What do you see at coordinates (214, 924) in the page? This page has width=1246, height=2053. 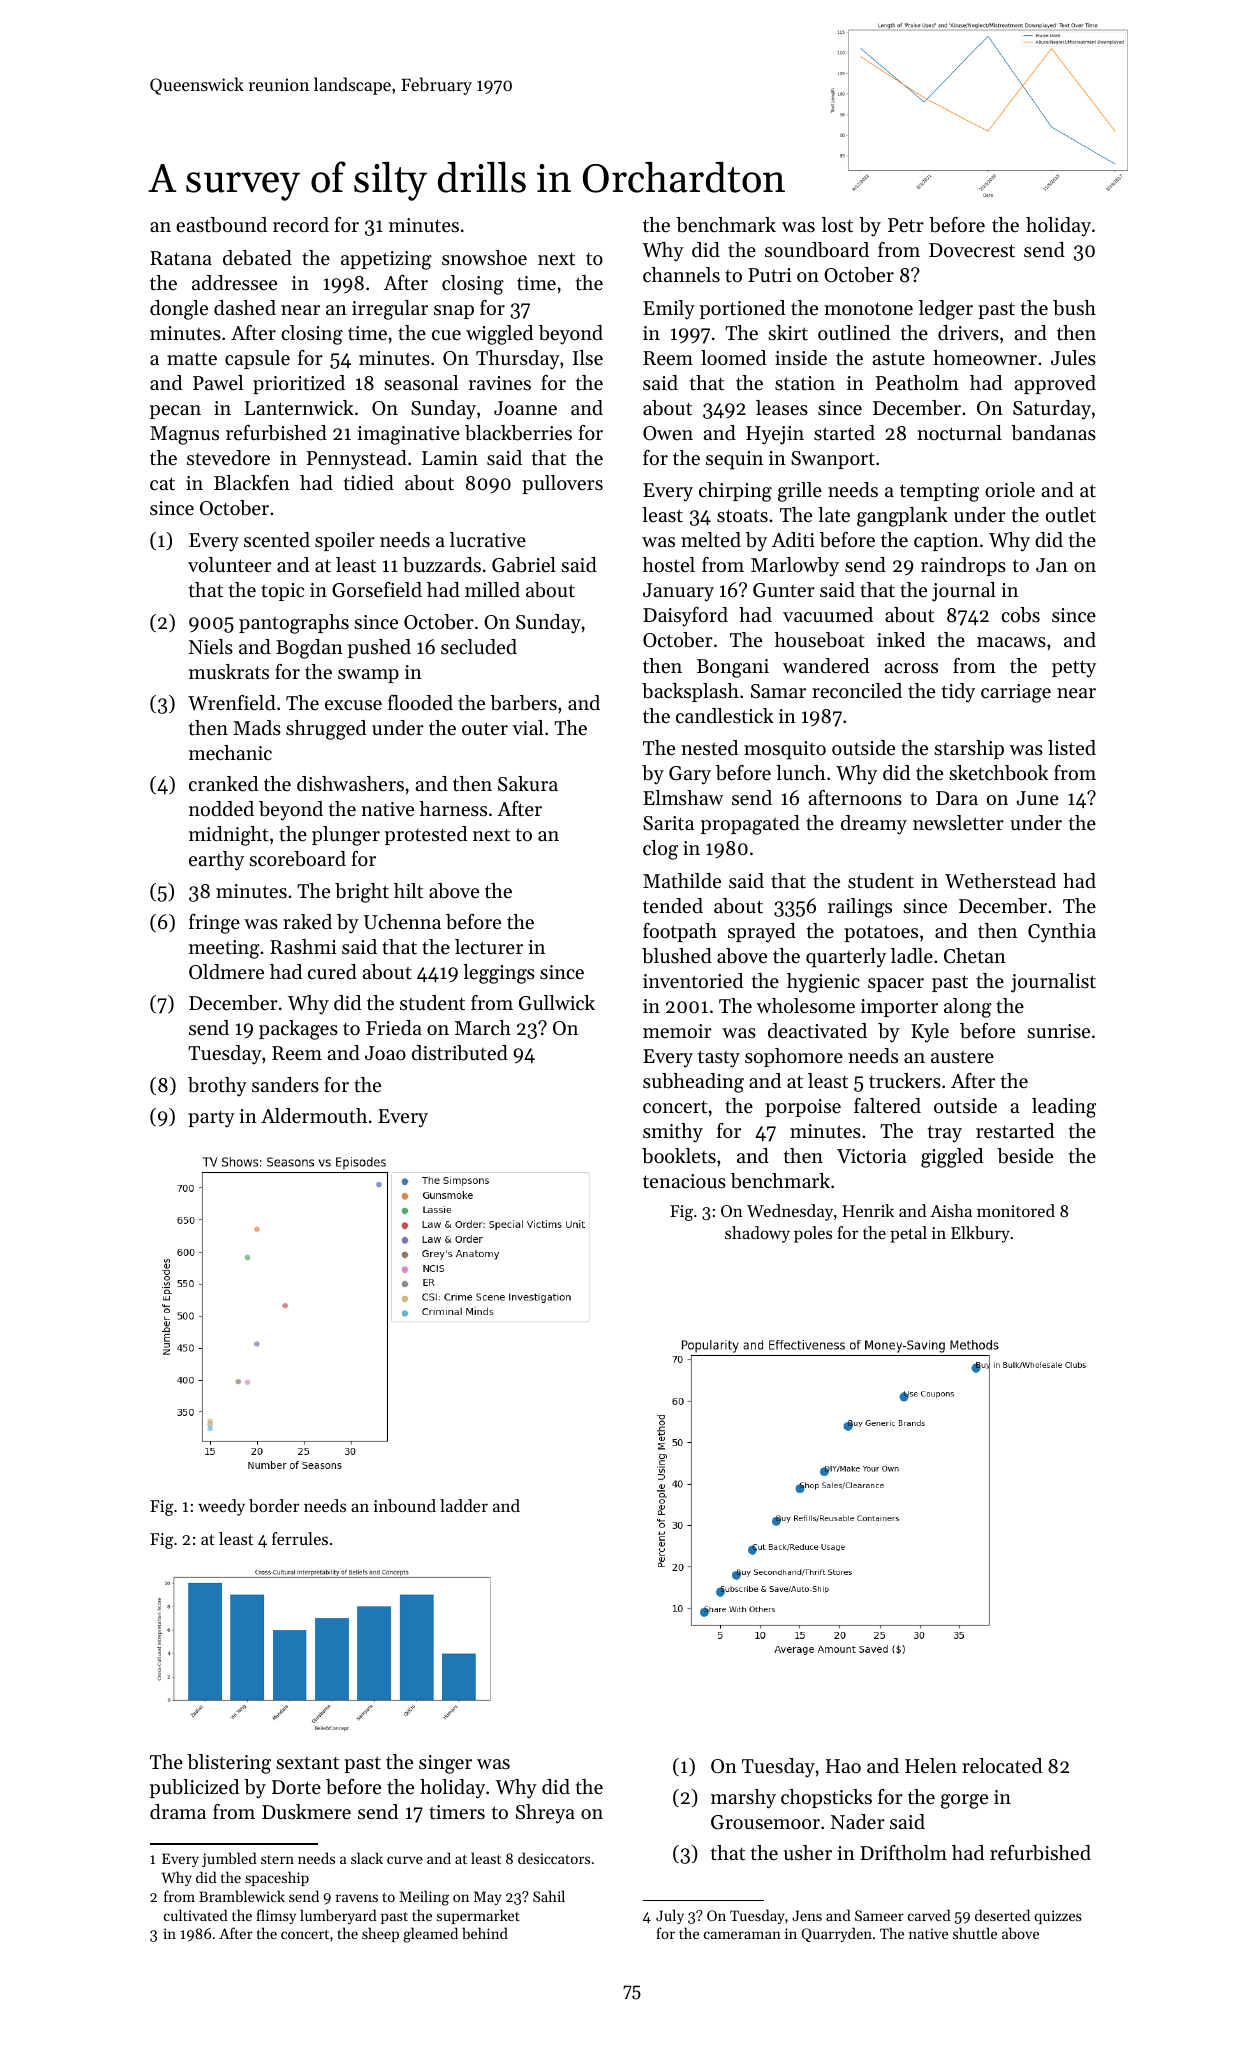 I see `fringe` at bounding box center [214, 924].
